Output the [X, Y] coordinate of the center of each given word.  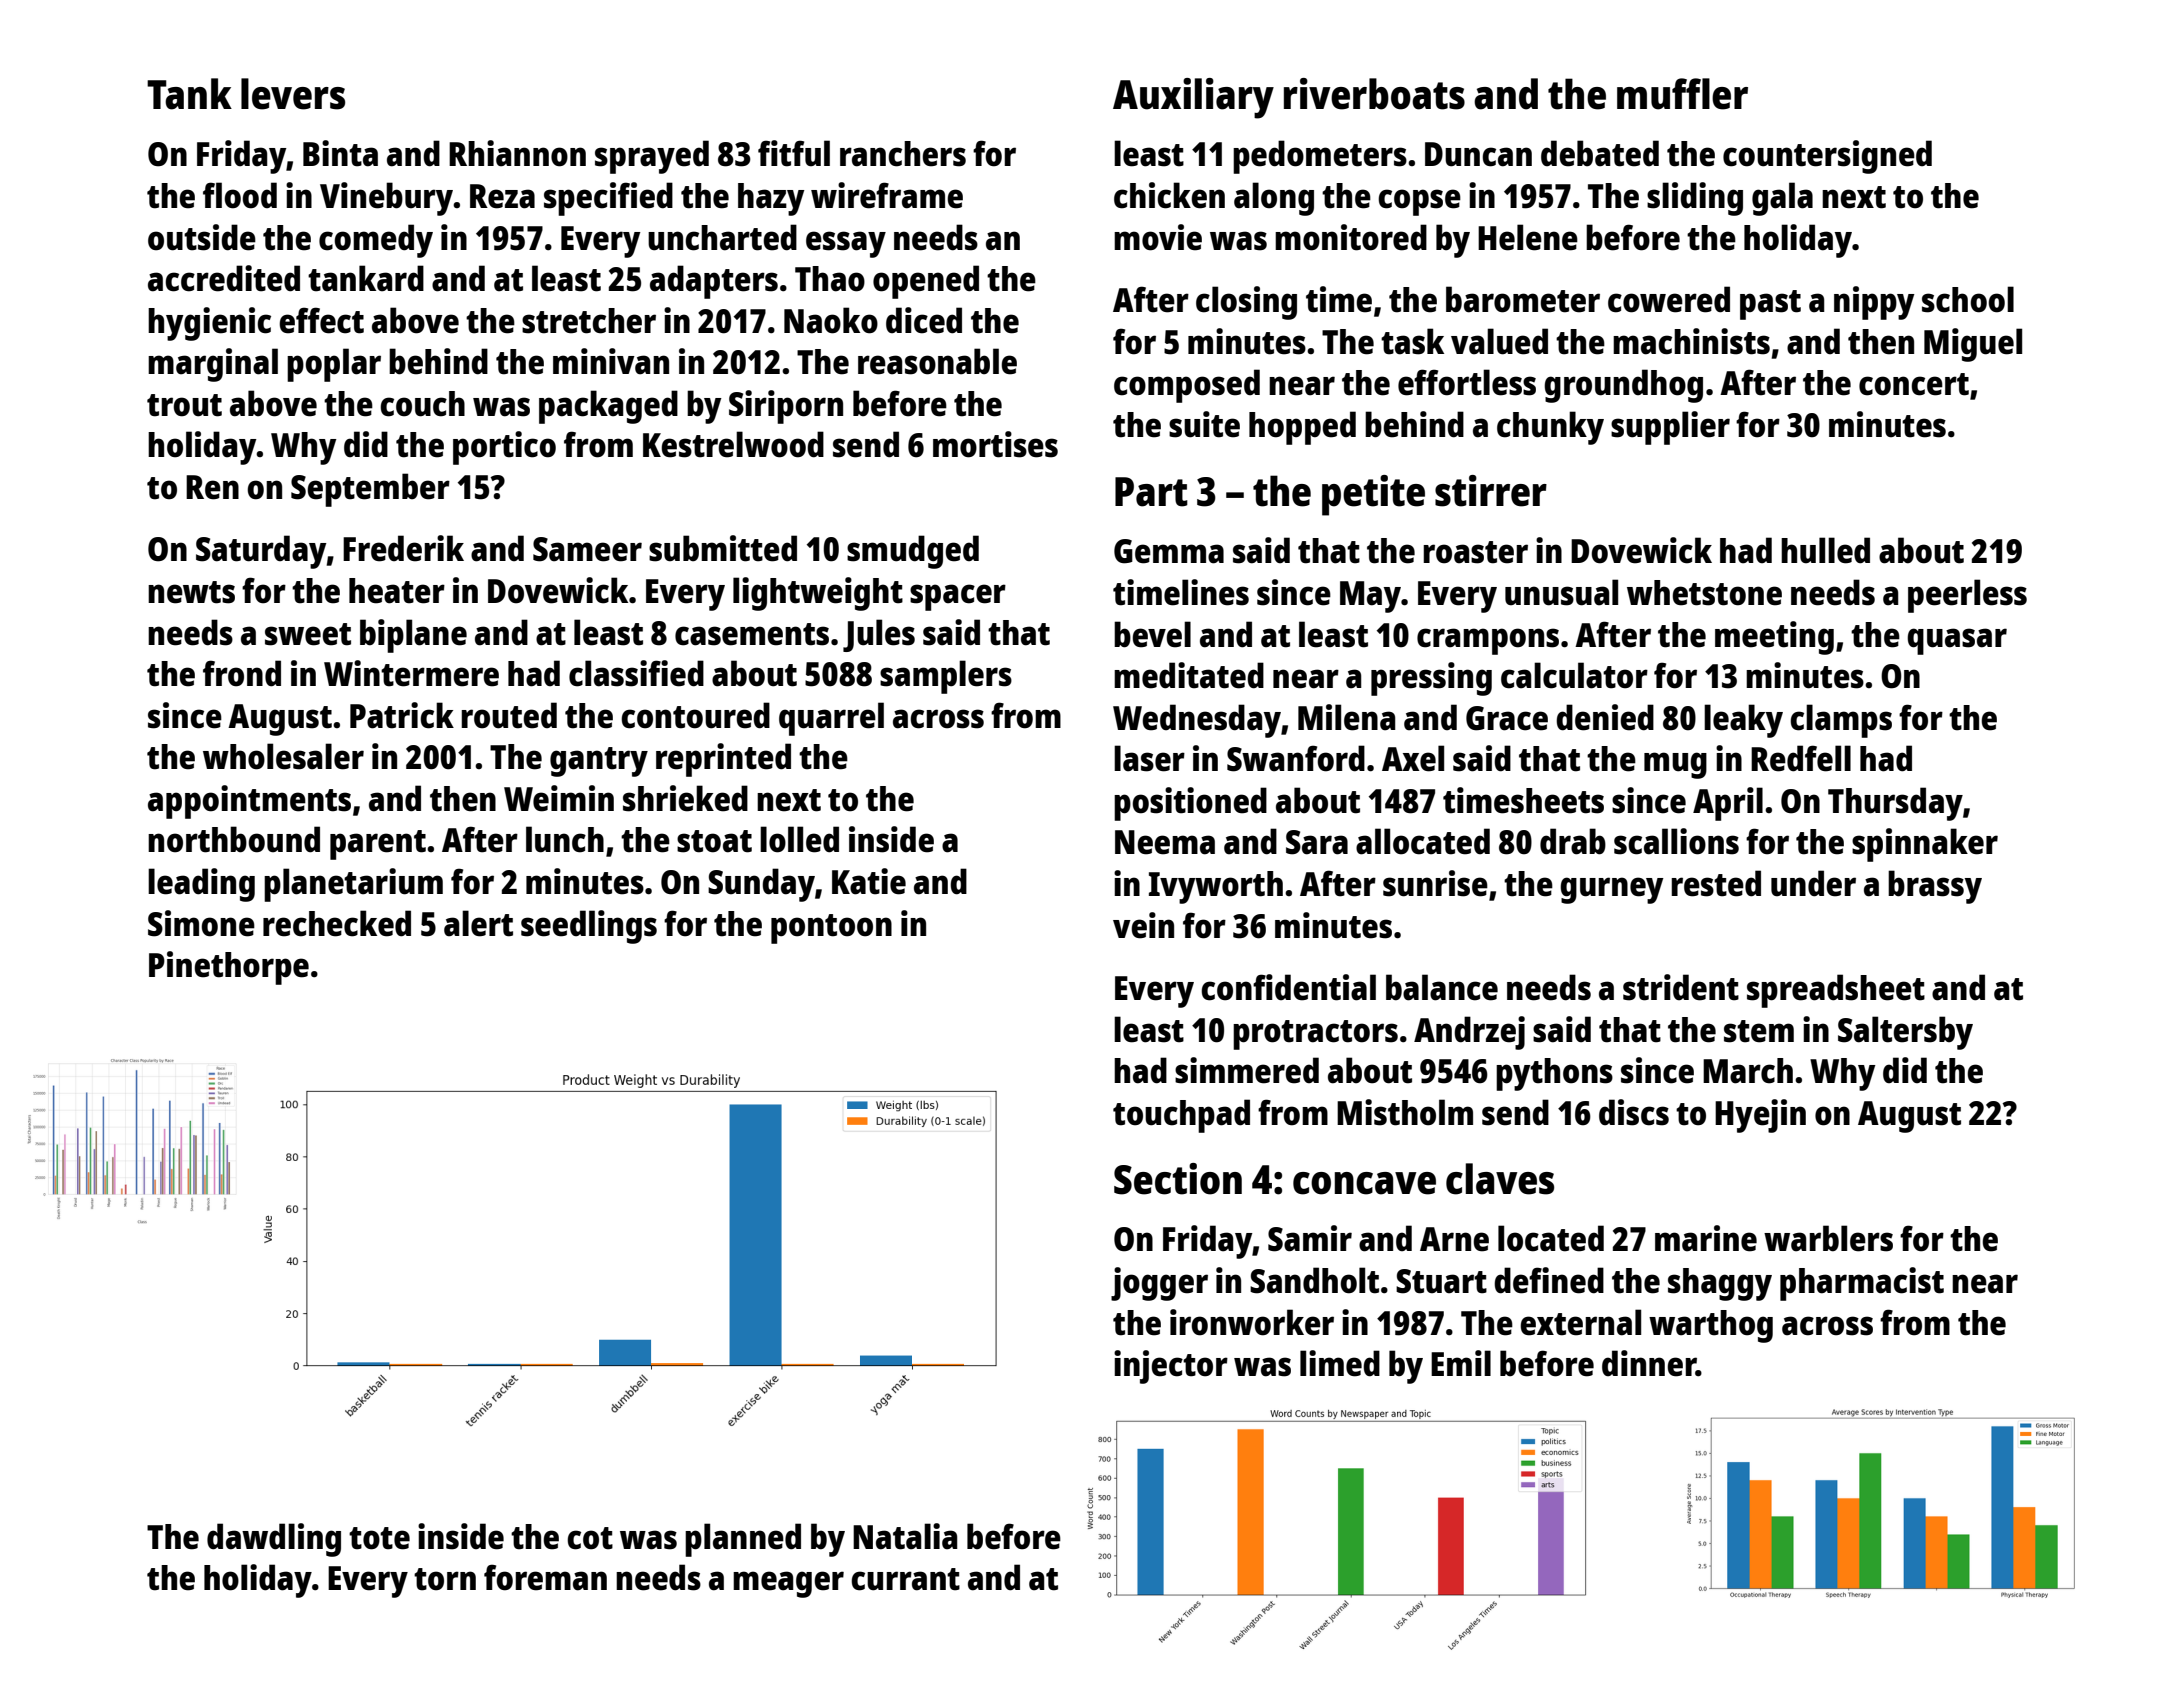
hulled [1825, 550]
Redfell [1801, 758]
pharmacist [1862, 1284]
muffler [1682, 94]
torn [445, 1579]
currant [905, 1579]
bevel [1152, 634]
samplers [946, 677]
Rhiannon [517, 153]
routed [509, 715]
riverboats [1374, 94]
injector [1171, 1367]
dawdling [274, 1540]
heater [397, 591]
